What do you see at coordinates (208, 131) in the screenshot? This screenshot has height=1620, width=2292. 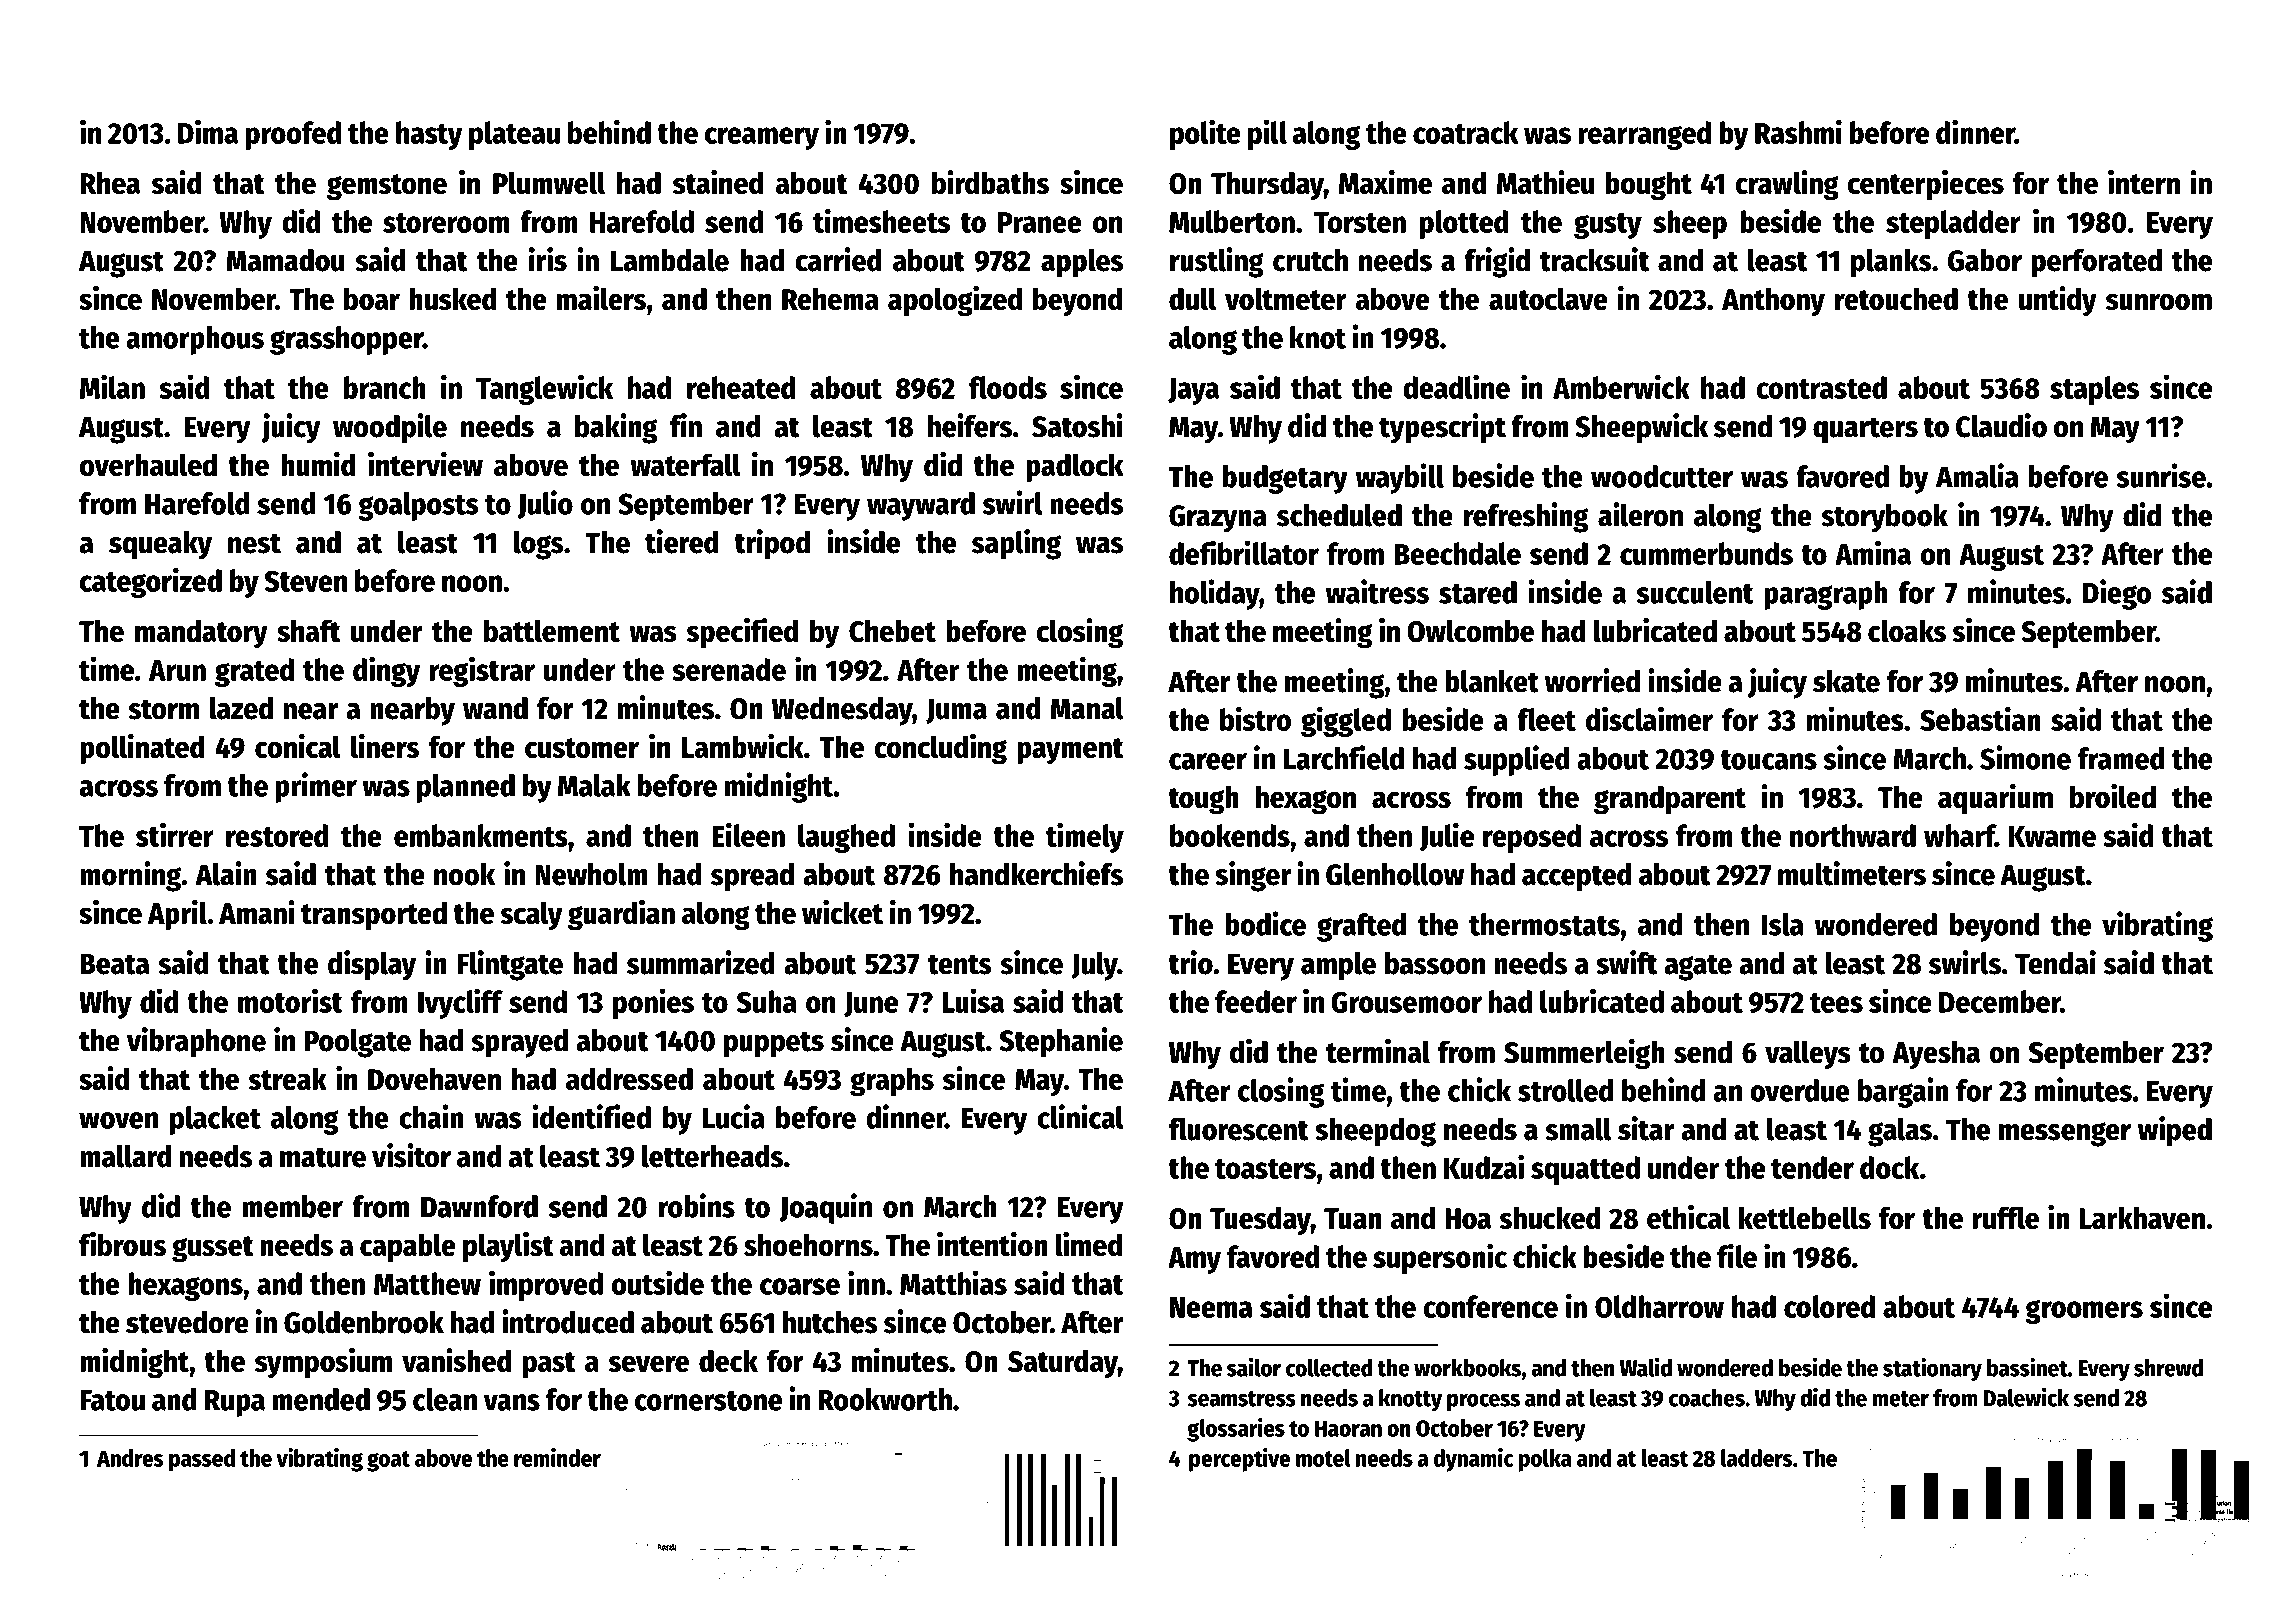 I see `Dima` at bounding box center [208, 131].
